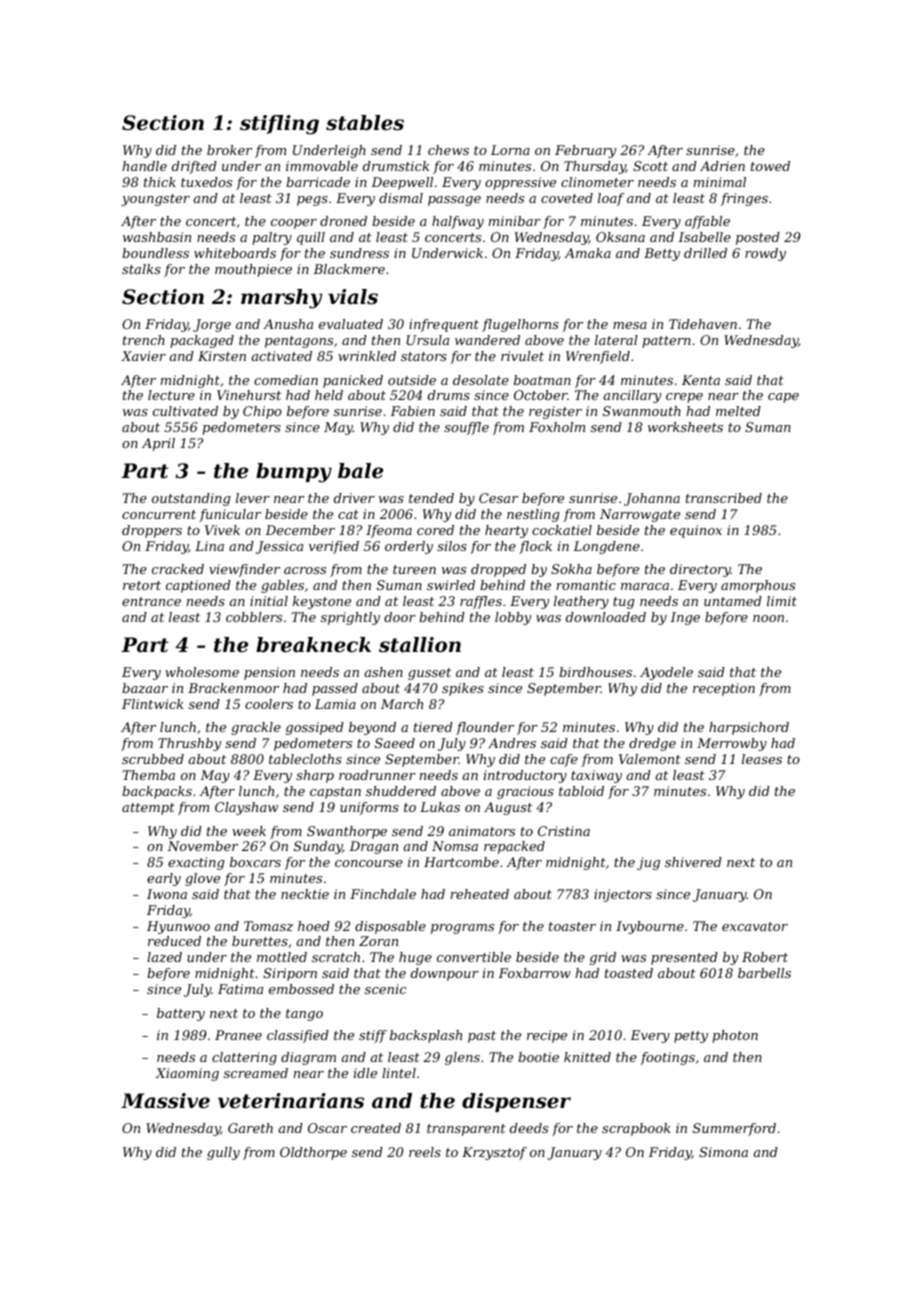 This screenshot has height=1308, width=924. Describe the element at coordinates (144, 166) in the screenshot. I see `handle` at that location.
